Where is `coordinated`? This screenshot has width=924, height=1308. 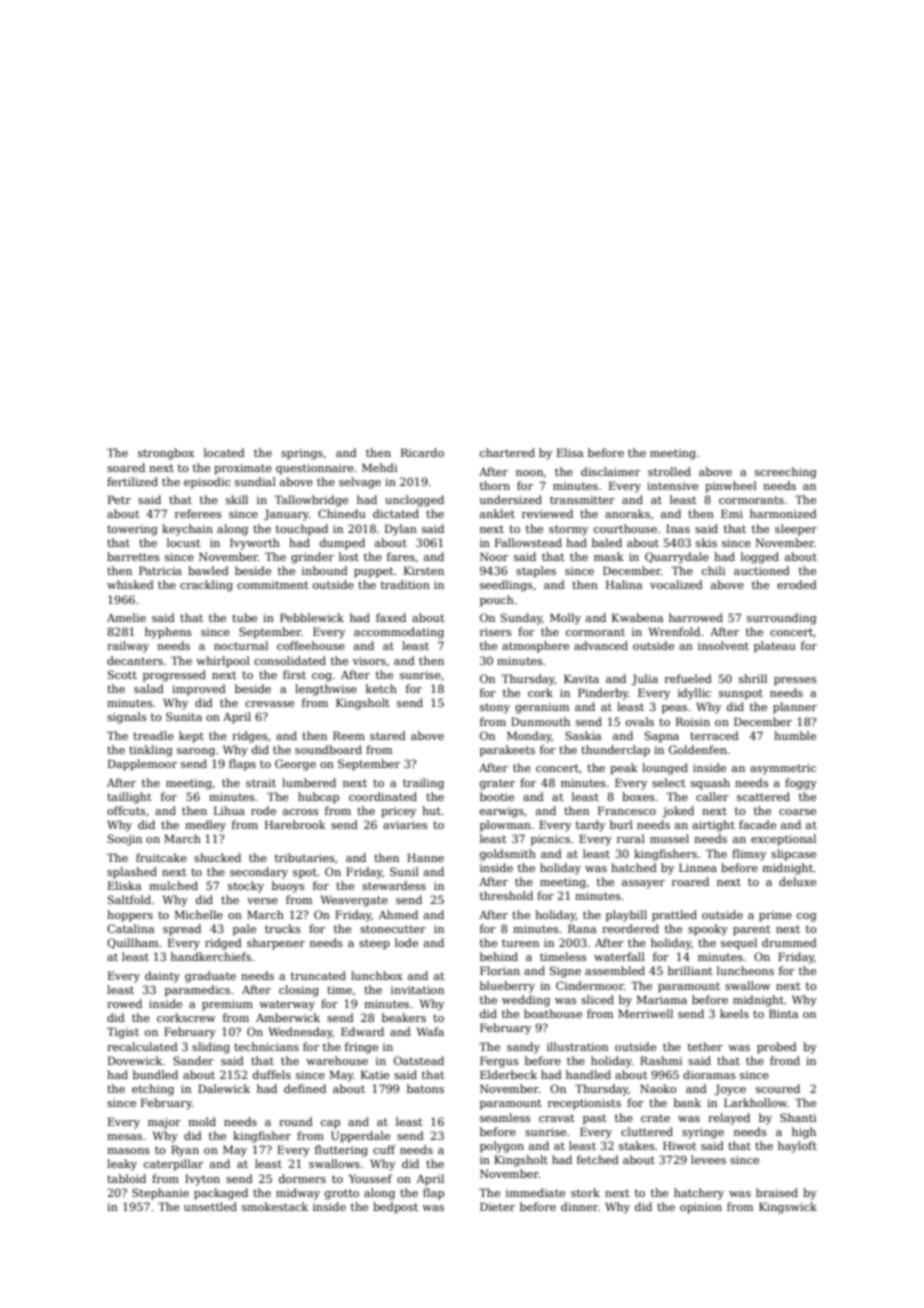 coordinated is located at coordinates (383, 796).
